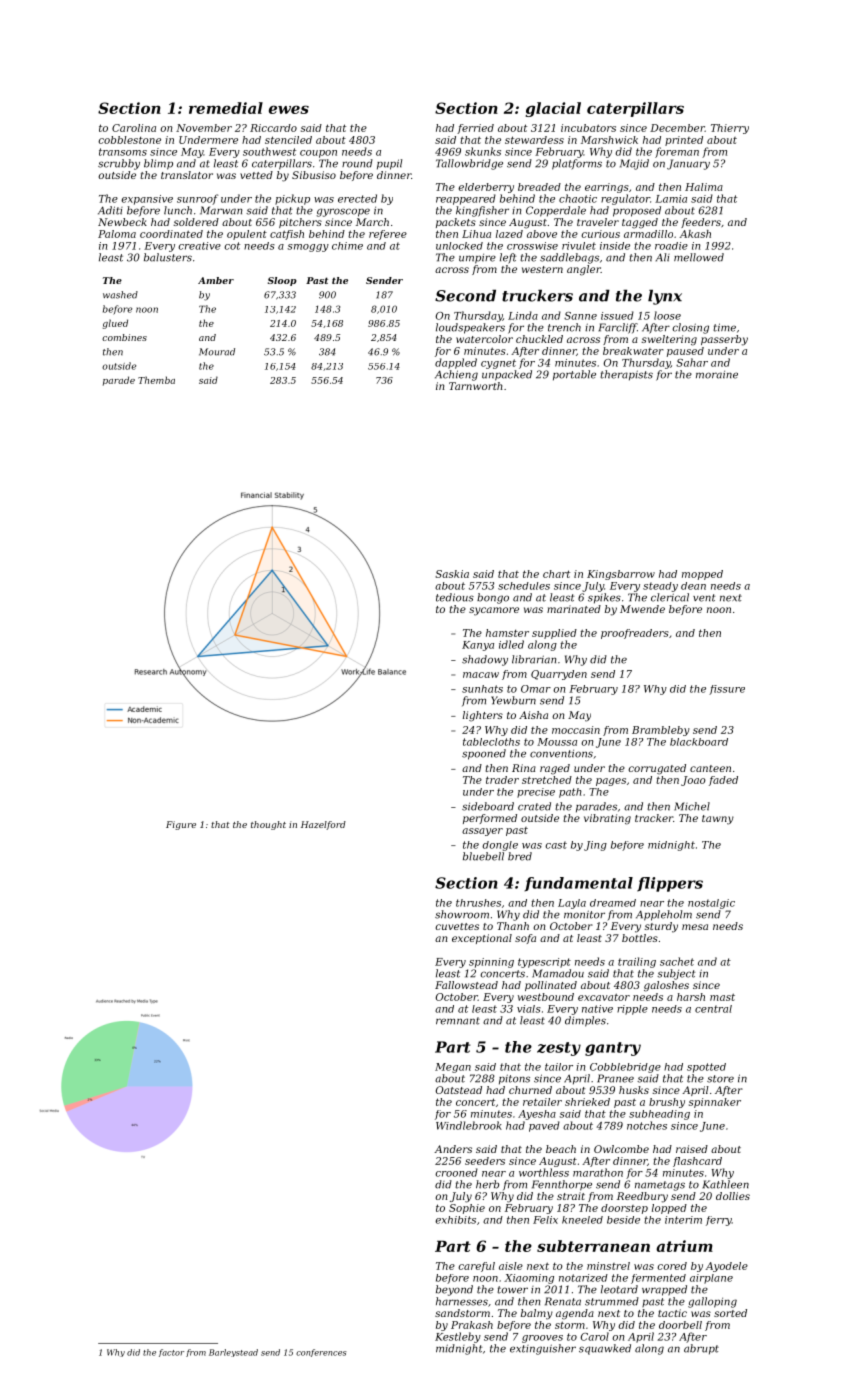 This screenshot has height=1400, width=849. Describe the element at coordinates (723, 781) in the screenshot. I see `faded` at that location.
